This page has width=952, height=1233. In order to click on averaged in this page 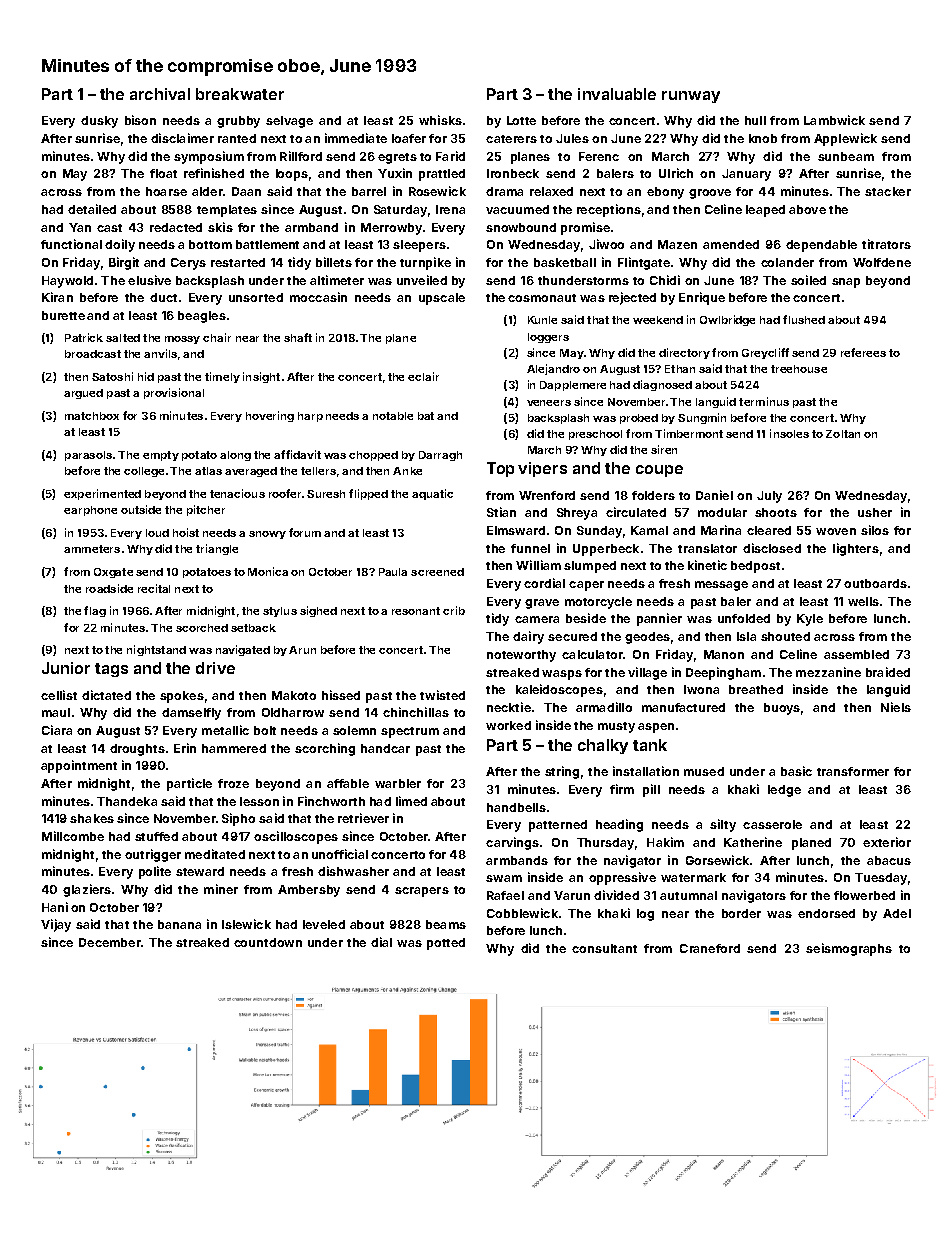, I will do `click(251, 472)`.
